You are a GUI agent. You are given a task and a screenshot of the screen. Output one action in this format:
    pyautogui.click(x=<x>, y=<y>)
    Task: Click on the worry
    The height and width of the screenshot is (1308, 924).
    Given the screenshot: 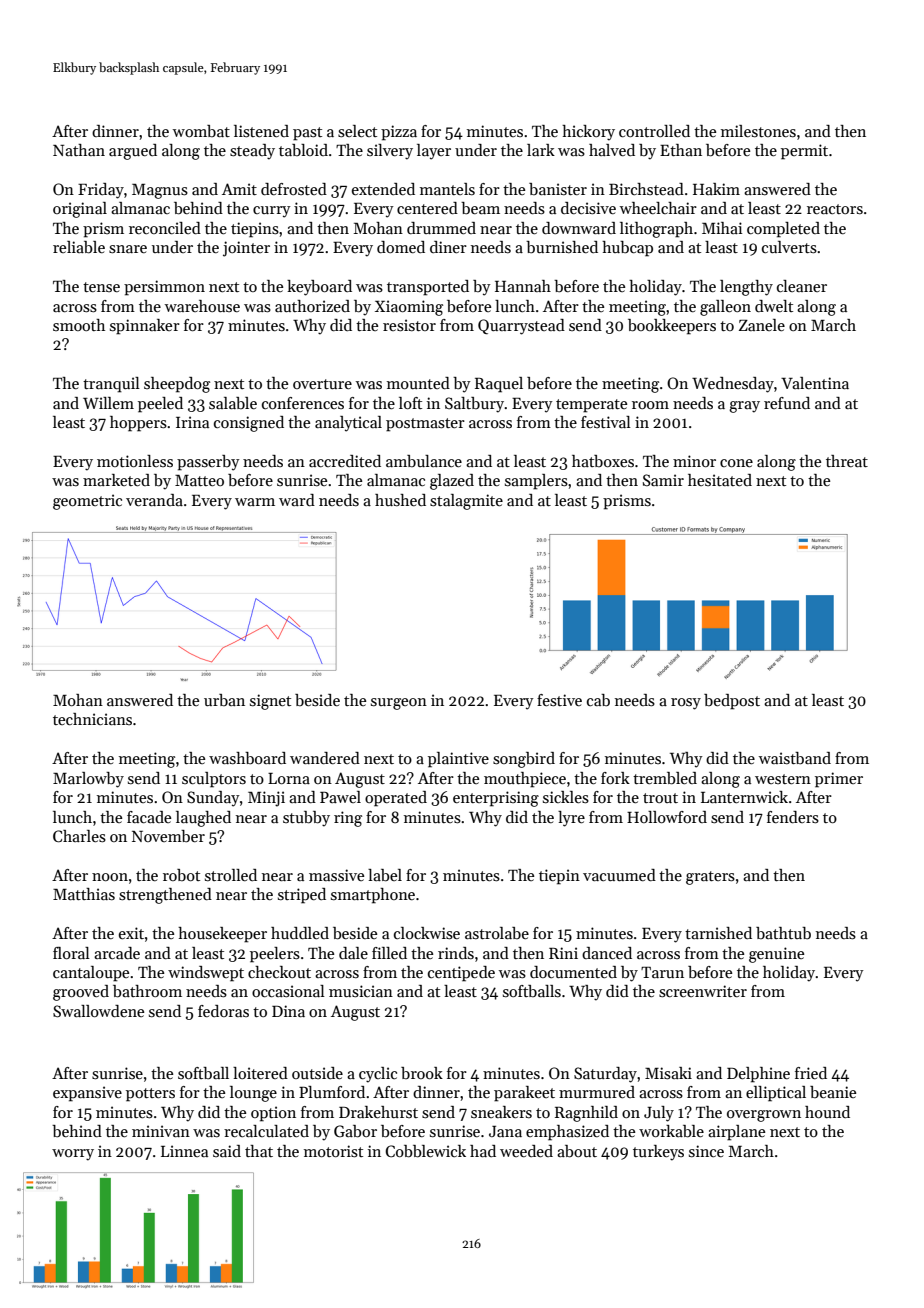 What is the action you would take?
    pyautogui.click(x=73, y=1155)
